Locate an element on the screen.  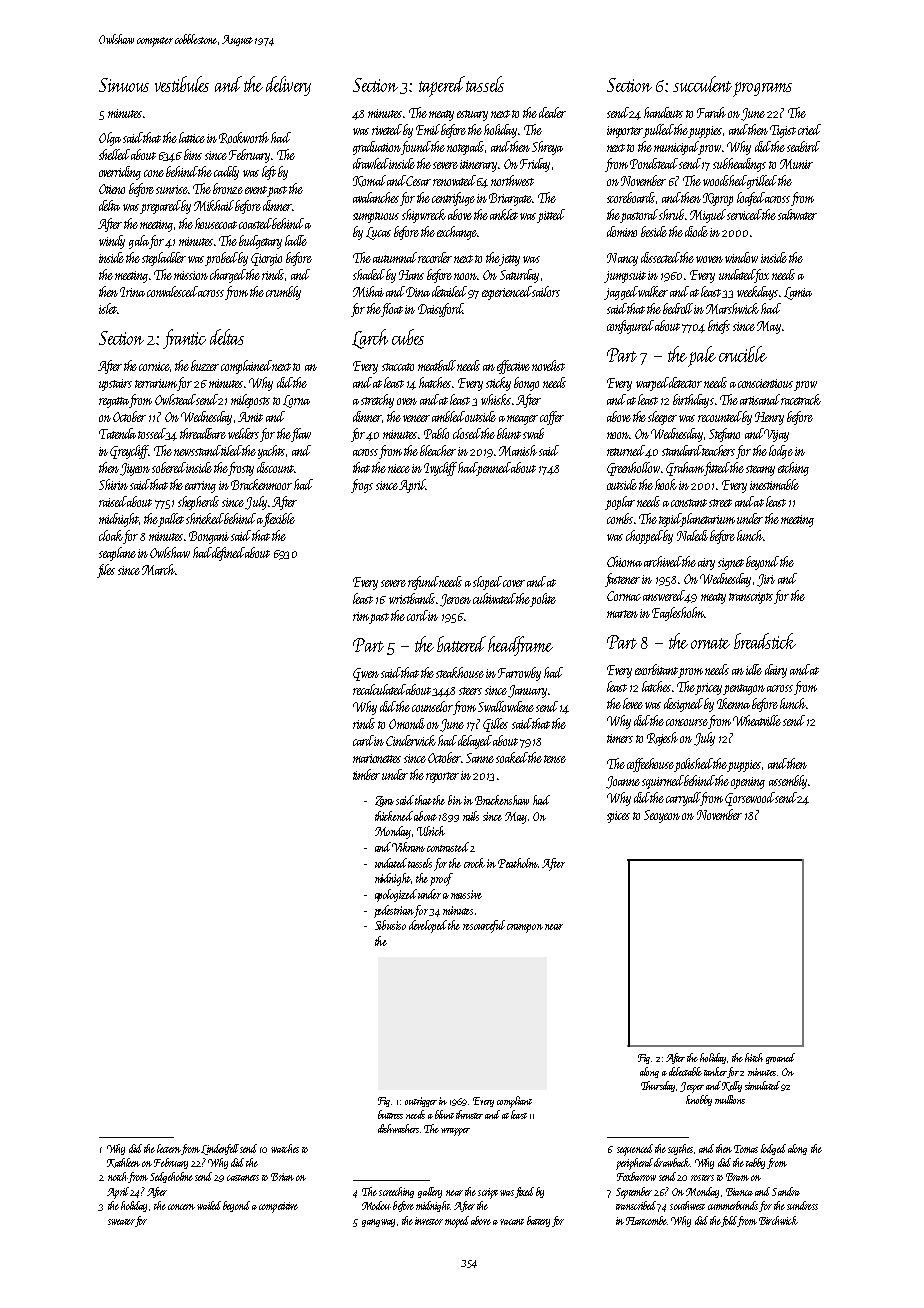
battery is located at coordinates (538, 1221).
